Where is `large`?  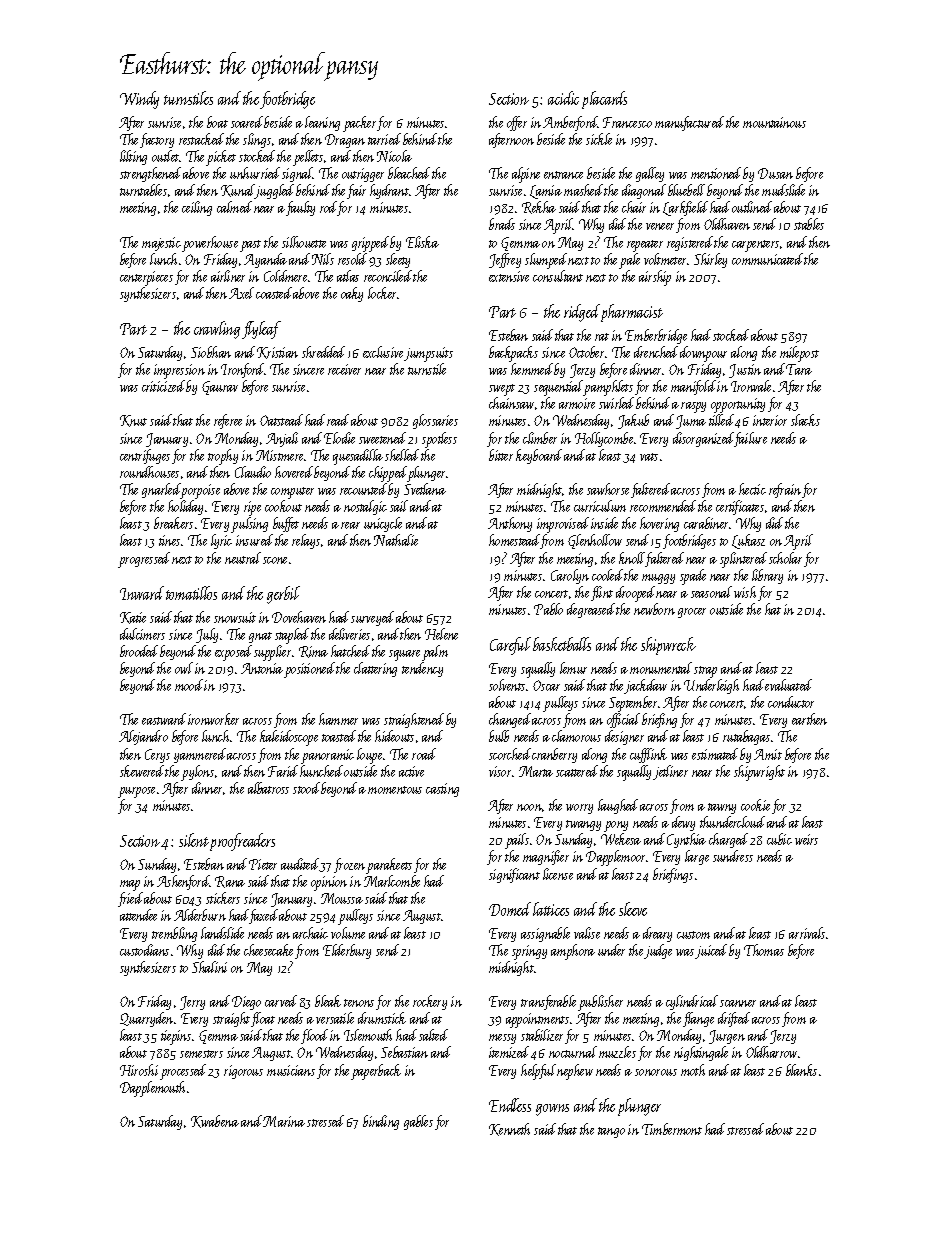
large is located at coordinates (697, 857).
